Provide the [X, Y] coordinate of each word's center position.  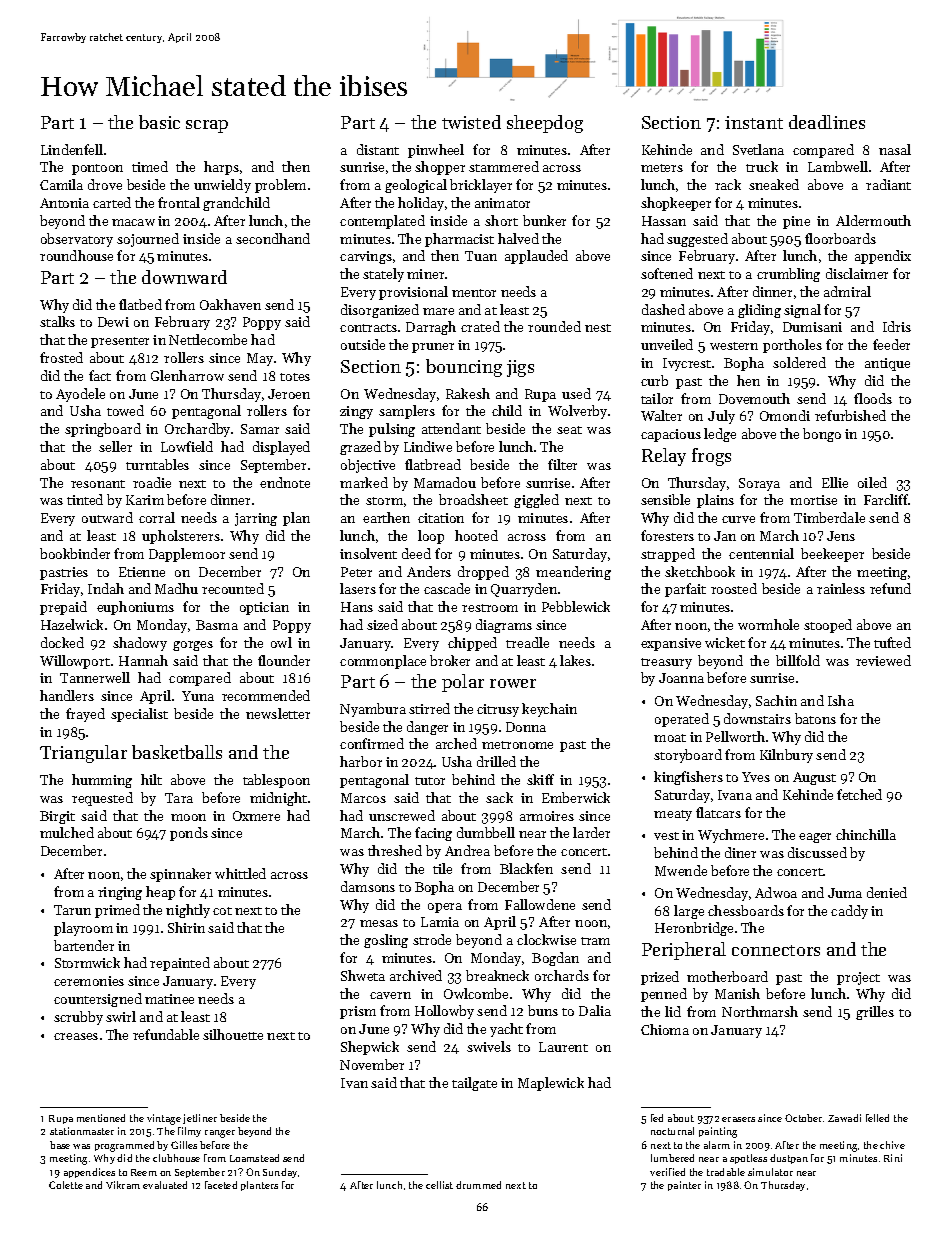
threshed [395, 850]
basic [159, 122]
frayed [85, 715]
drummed [478, 1185]
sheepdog [545, 124]
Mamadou [445, 482]
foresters [667, 535]
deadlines [827, 122]
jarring [256, 519]
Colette [66, 1185]
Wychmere [731, 836]
